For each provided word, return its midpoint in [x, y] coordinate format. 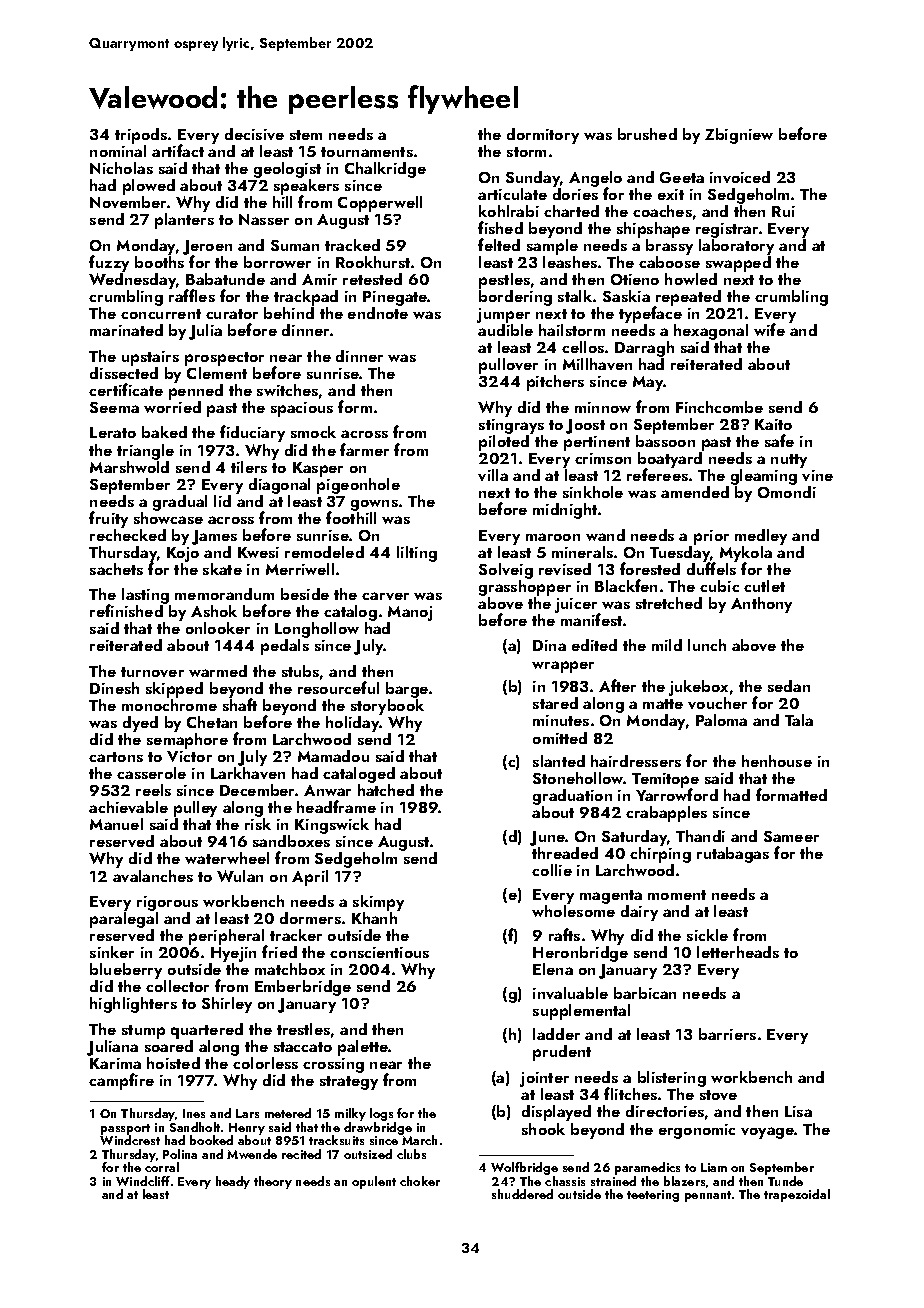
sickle [707, 935]
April [310, 878]
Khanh [374, 918]
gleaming [764, 477]
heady [233, 1182]
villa [493, 475]
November [128, 202]
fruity [108, 519]
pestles [504, 281]
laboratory [736, 247]
